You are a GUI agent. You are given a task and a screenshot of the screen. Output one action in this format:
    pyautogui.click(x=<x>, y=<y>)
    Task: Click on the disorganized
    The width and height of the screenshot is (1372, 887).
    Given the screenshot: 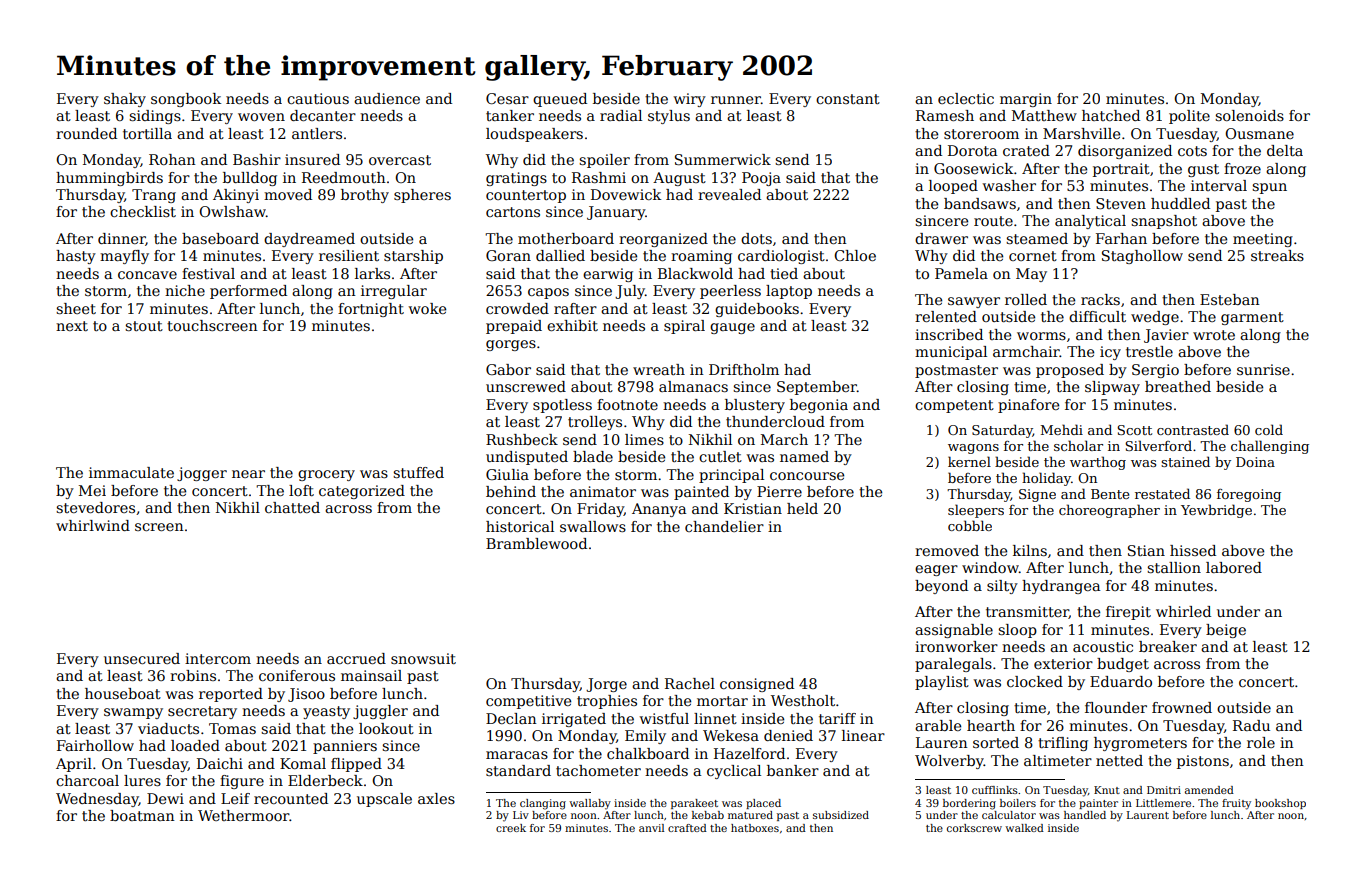 What is the action you would take?
    pyautogui.click(x=1125, y=152)
